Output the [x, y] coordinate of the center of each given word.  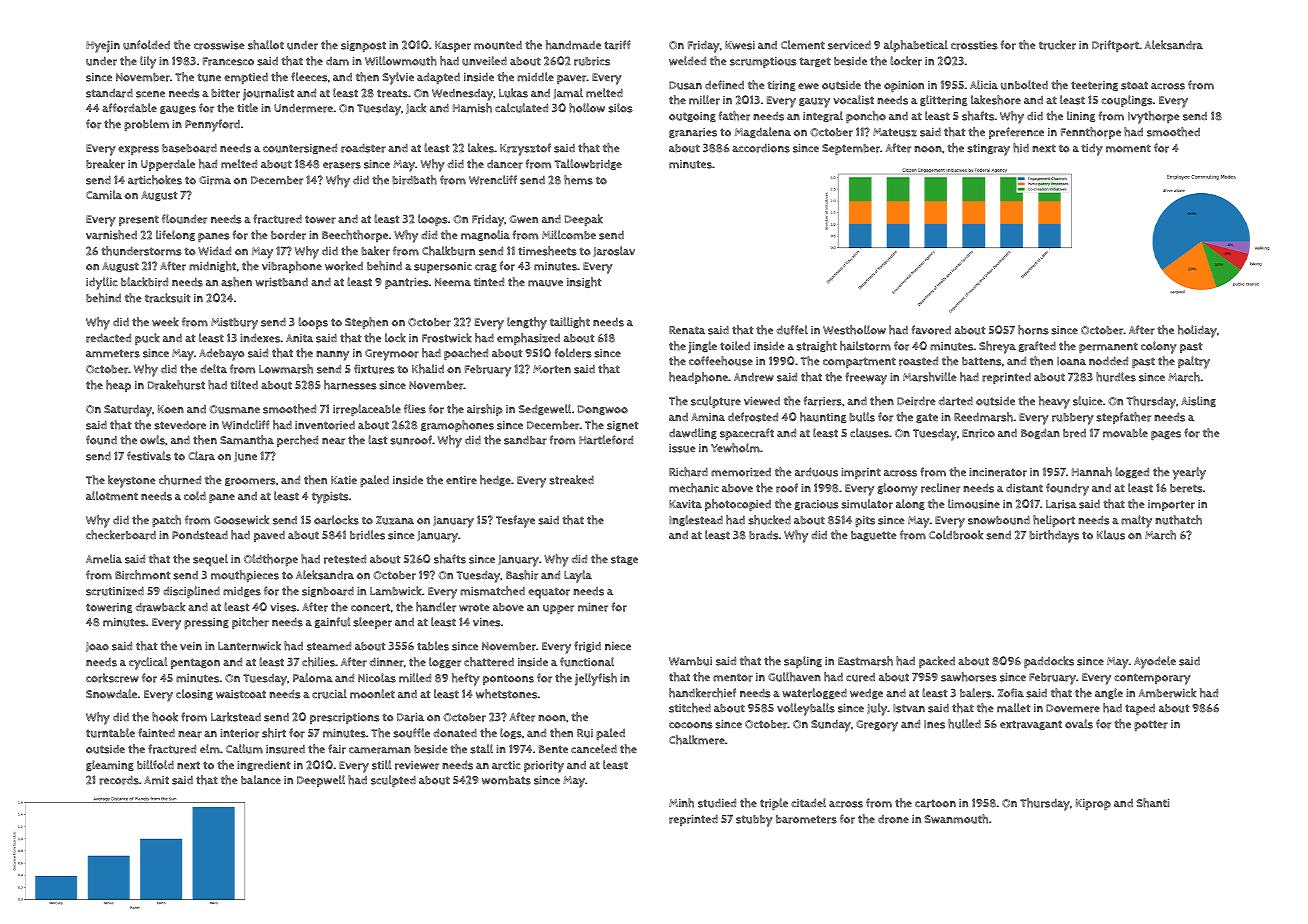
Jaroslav [614, 251]
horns [1033, 330]
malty [1136, 521]
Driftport [1115, 46]
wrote [474, 607]
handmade [573, 45]
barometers [806, 819]
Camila [104, 195]
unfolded [146, 45]
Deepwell [321, 781]
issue [682, 448]
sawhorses [969, 677]
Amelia [104, 559]
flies [415, 409]
